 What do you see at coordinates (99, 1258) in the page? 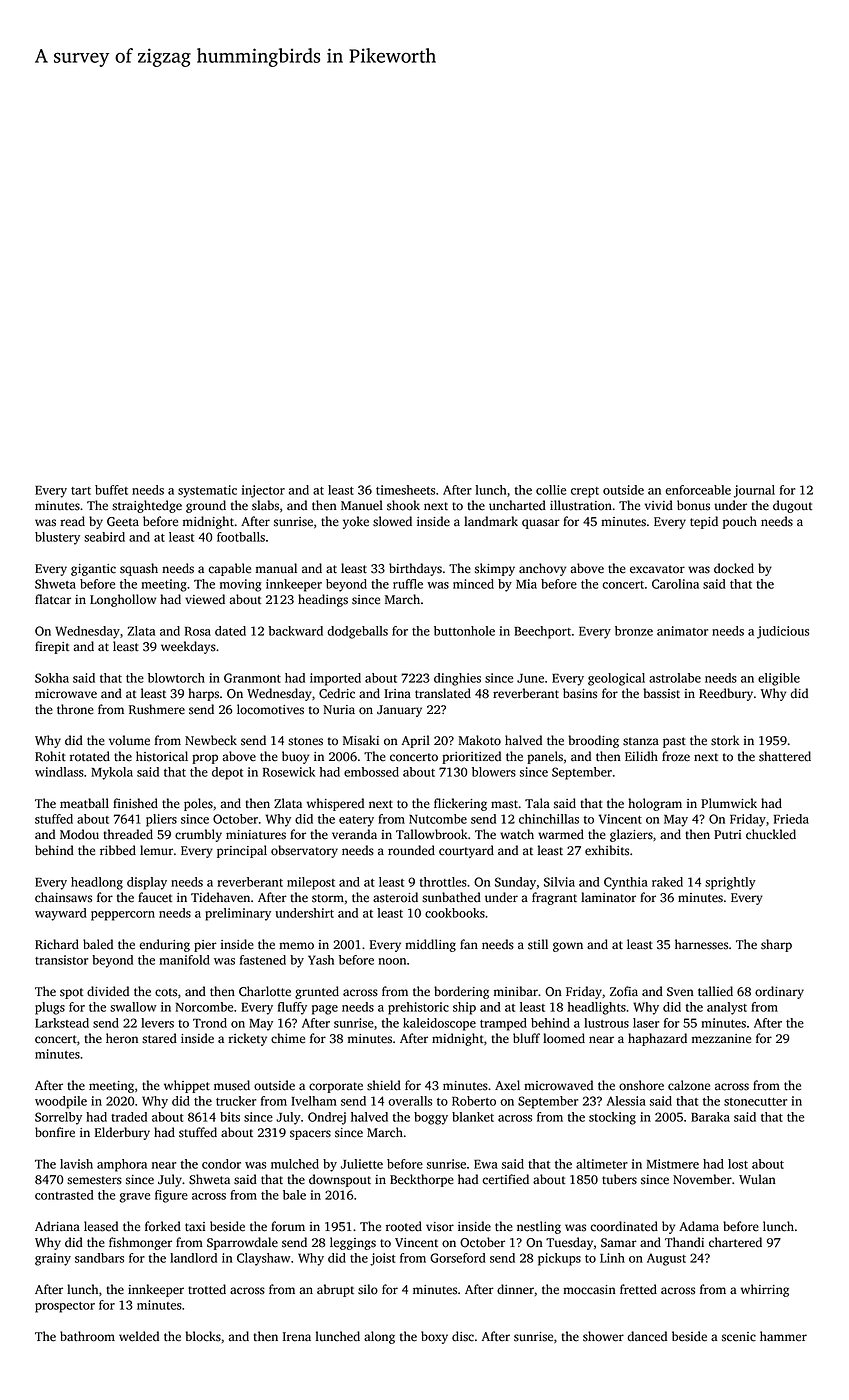
I see `sandbars` at bounding box center [99, 1258].
